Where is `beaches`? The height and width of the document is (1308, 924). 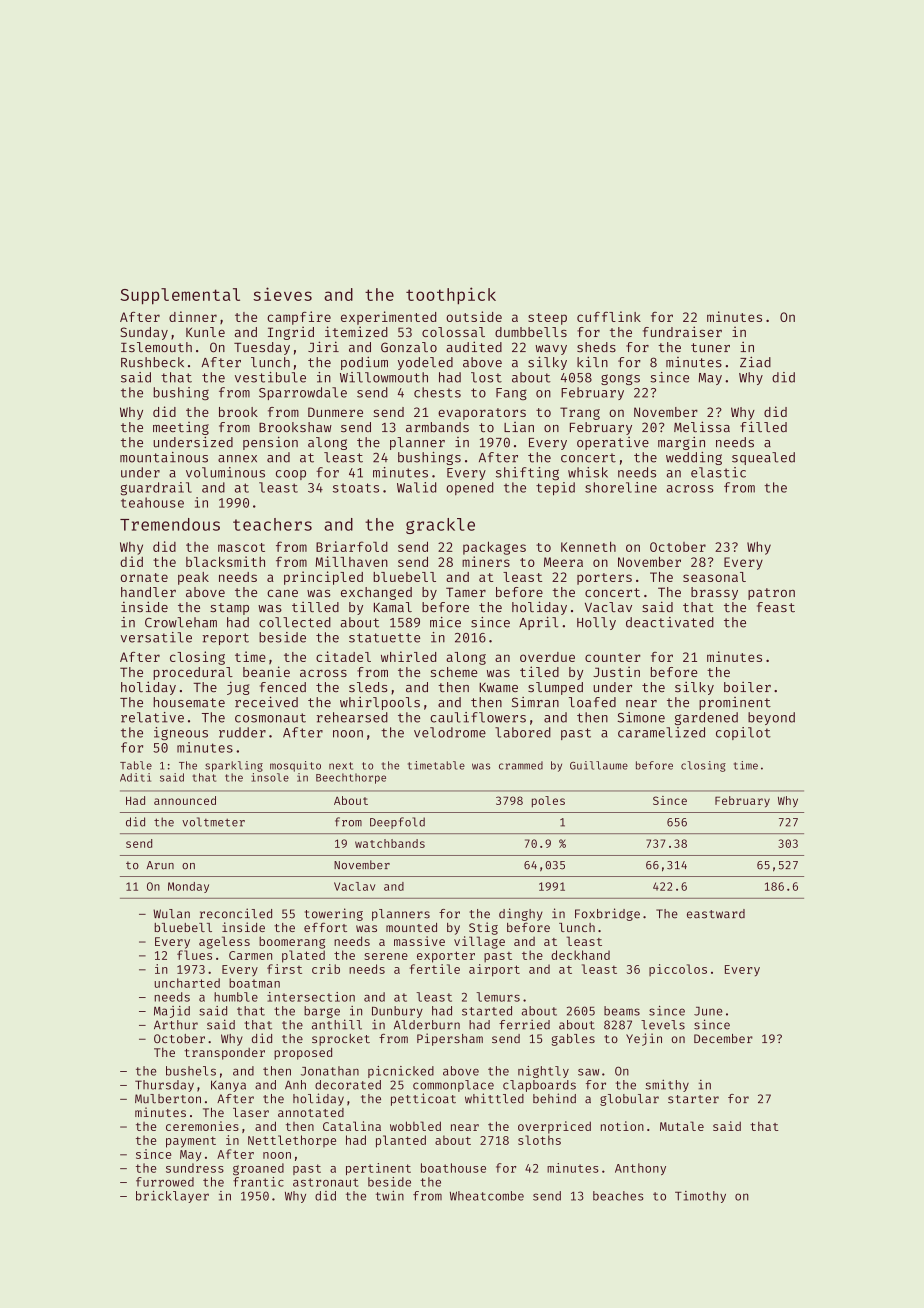 beaches is located at coordinates (618, 1196).
